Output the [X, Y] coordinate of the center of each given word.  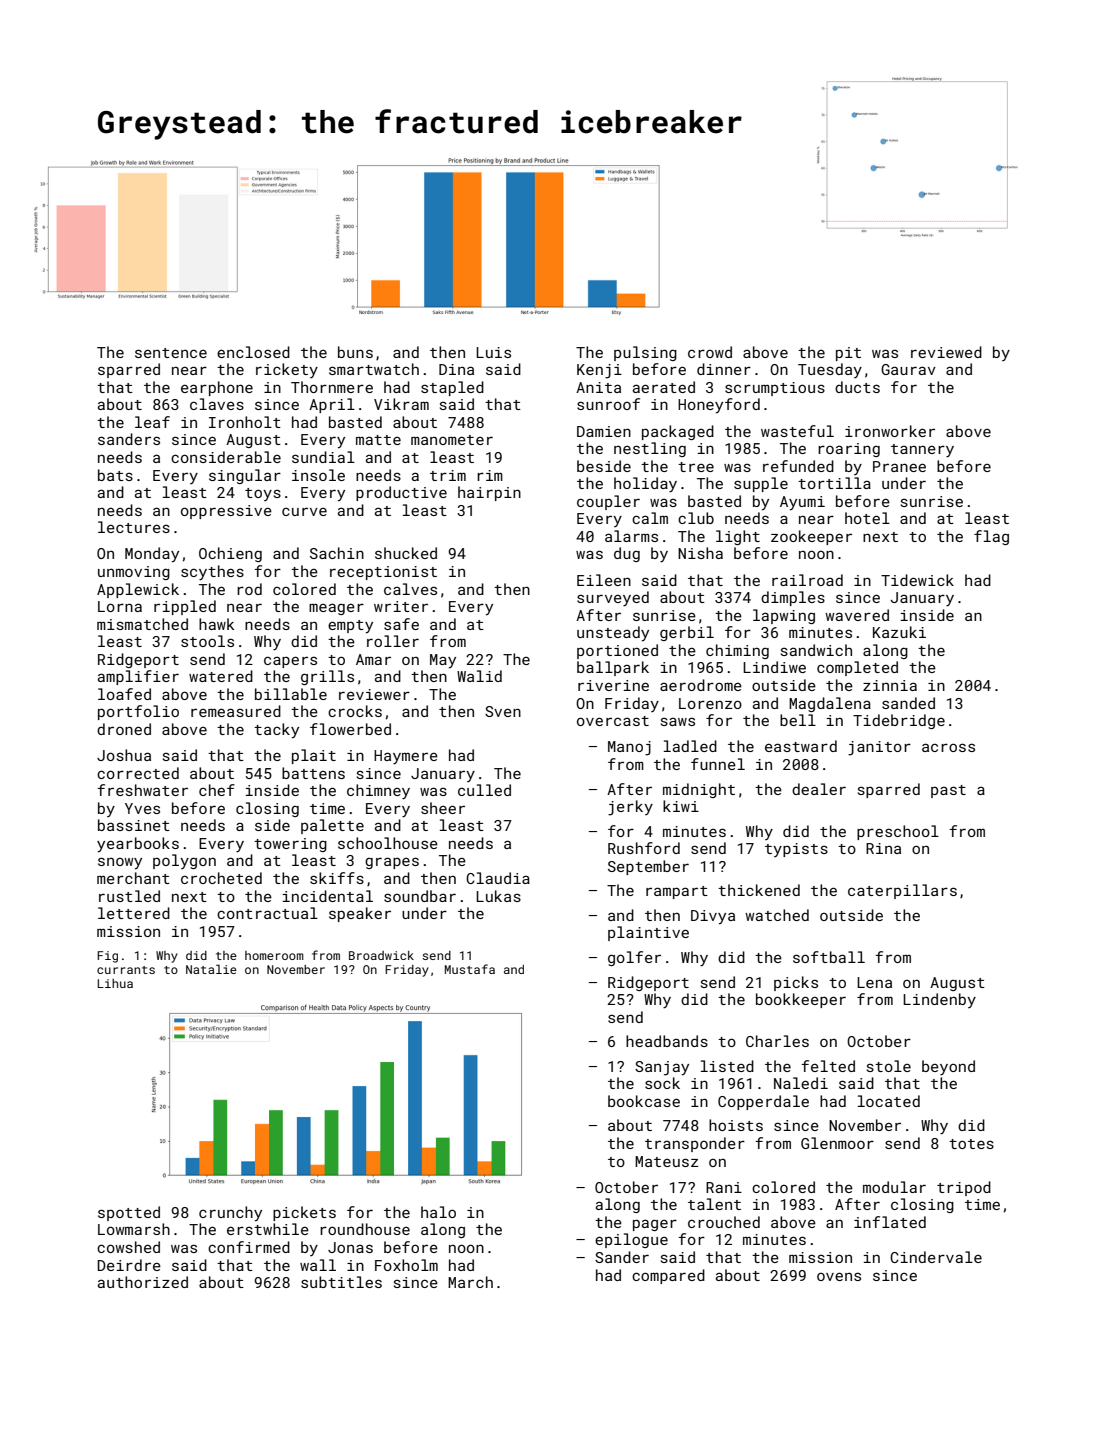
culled [484, 790]
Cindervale [936, 1257]
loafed [124, 694]
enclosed [253, 352]
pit [848, 354]
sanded [908, 703]
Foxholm [406, 1265]
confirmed [249, 1247]
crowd [710, 352]
